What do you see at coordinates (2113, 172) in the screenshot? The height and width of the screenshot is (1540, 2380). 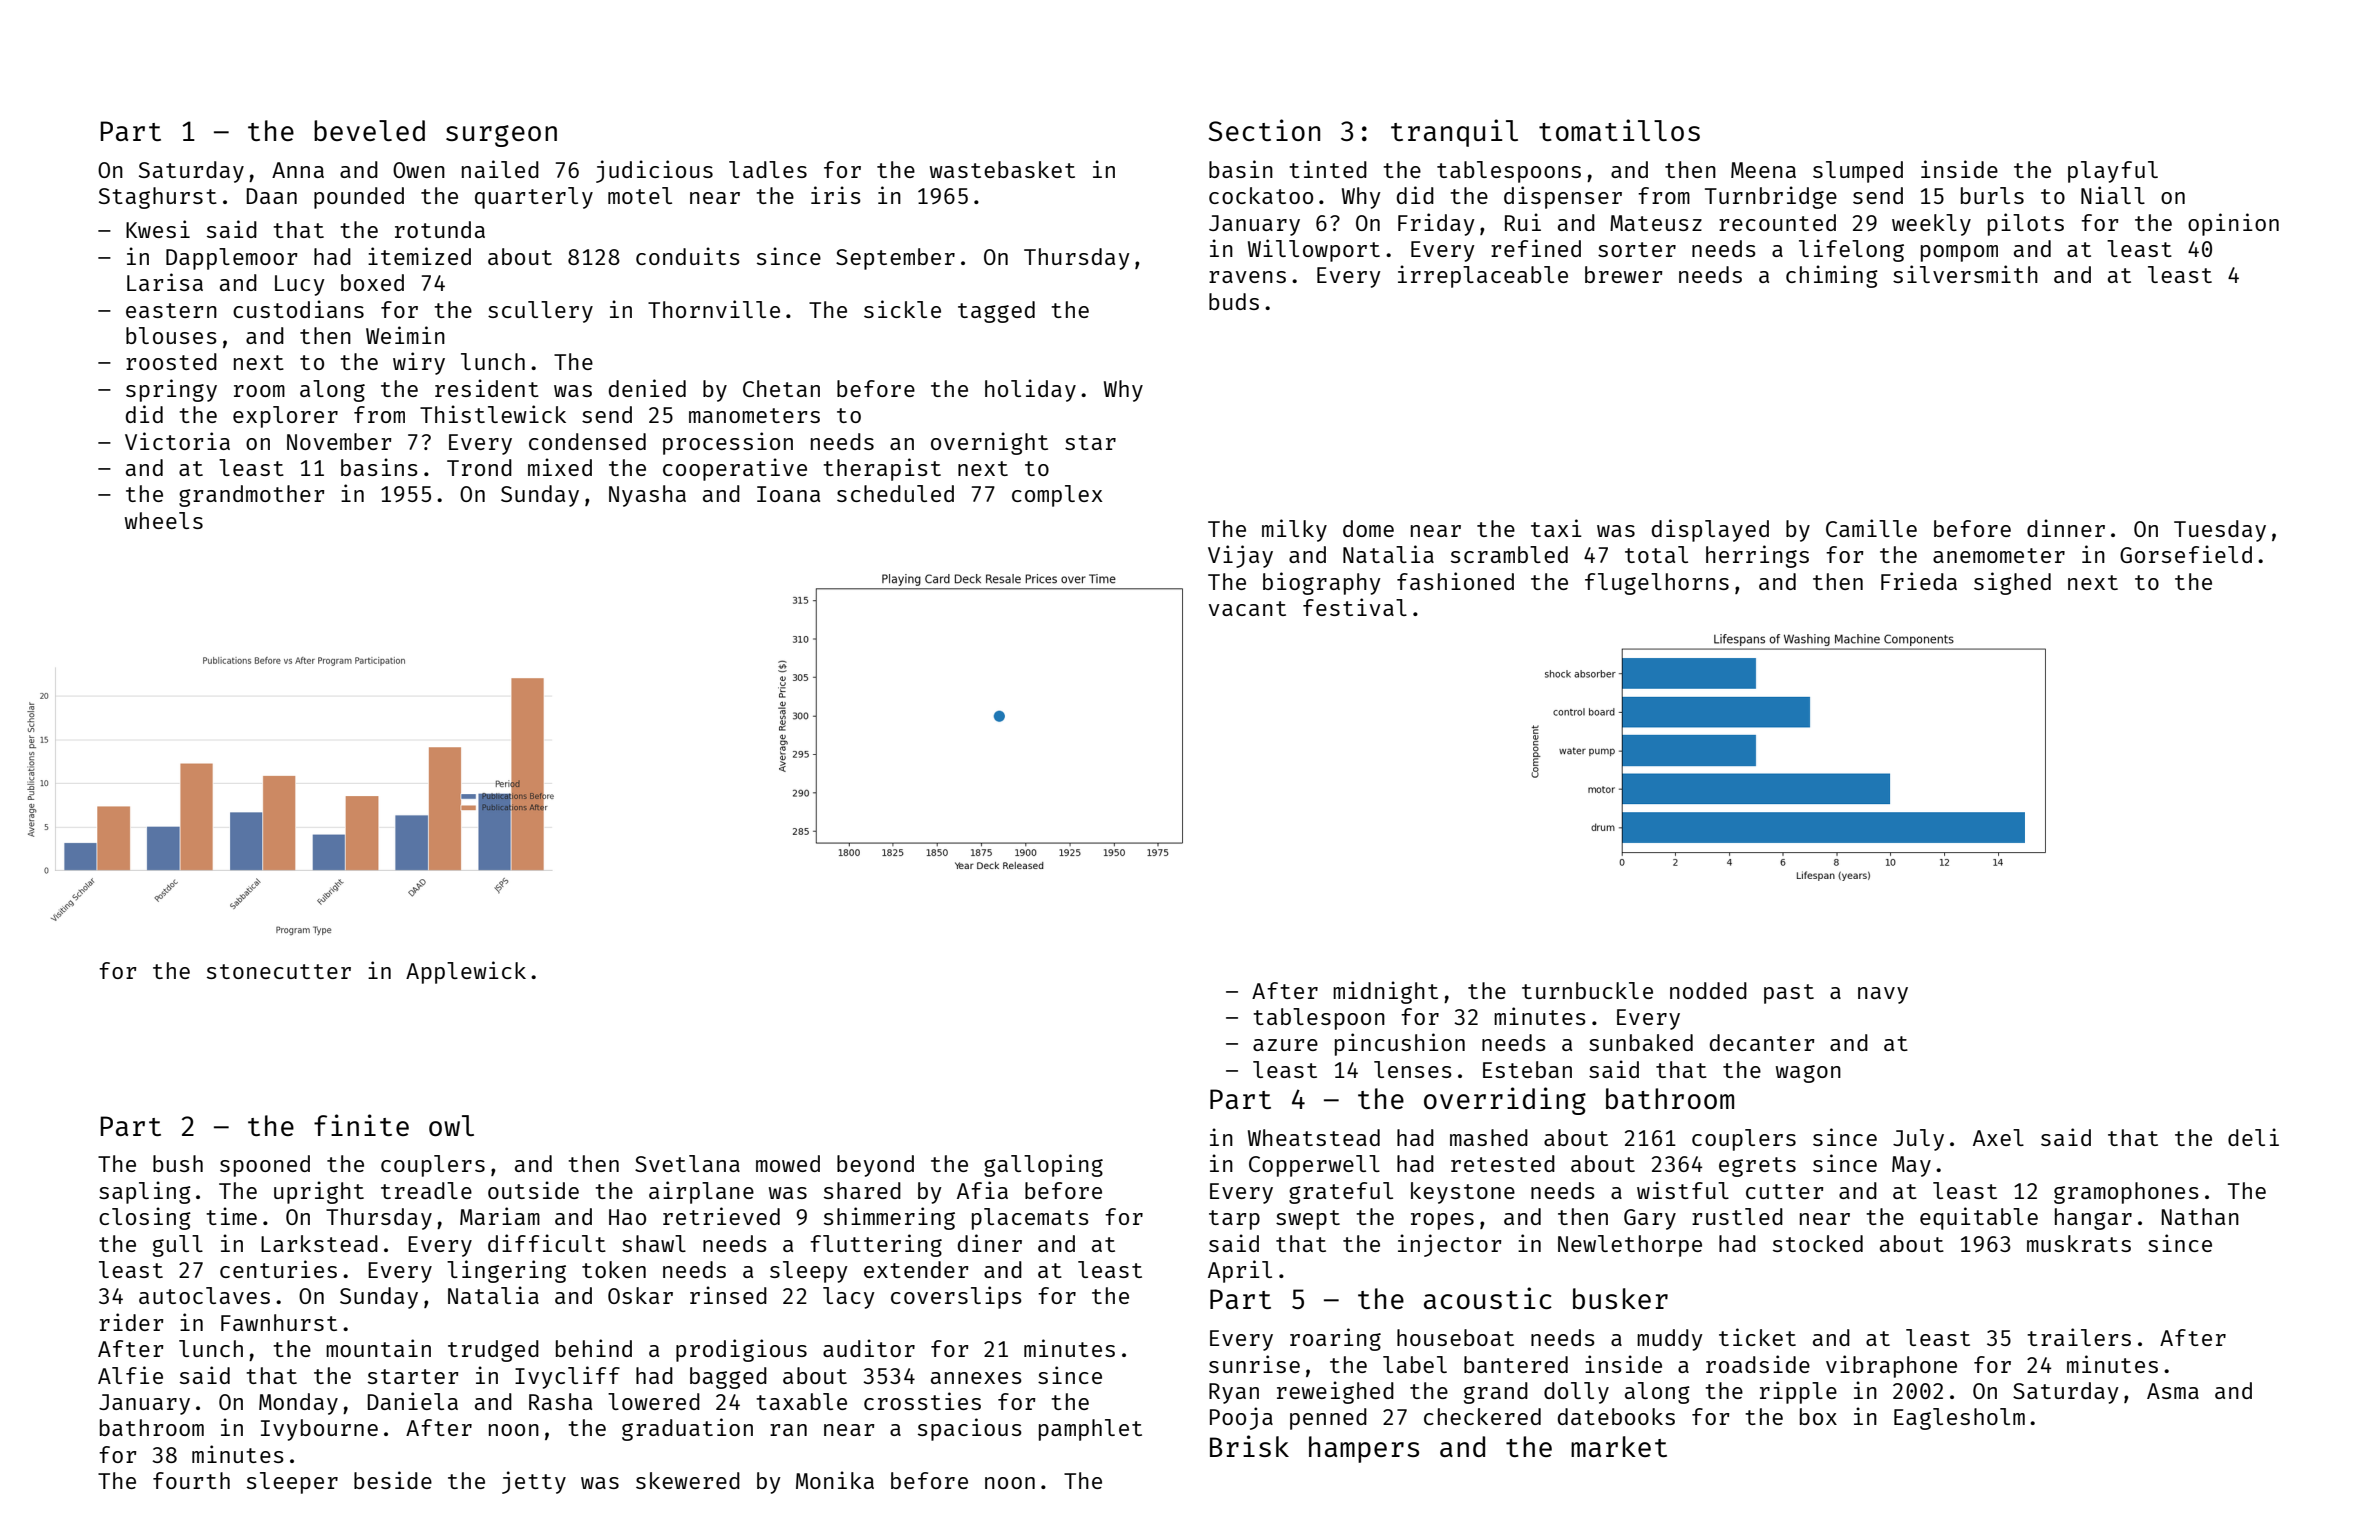 I see `playful` at bounding box center [2113, 172].
